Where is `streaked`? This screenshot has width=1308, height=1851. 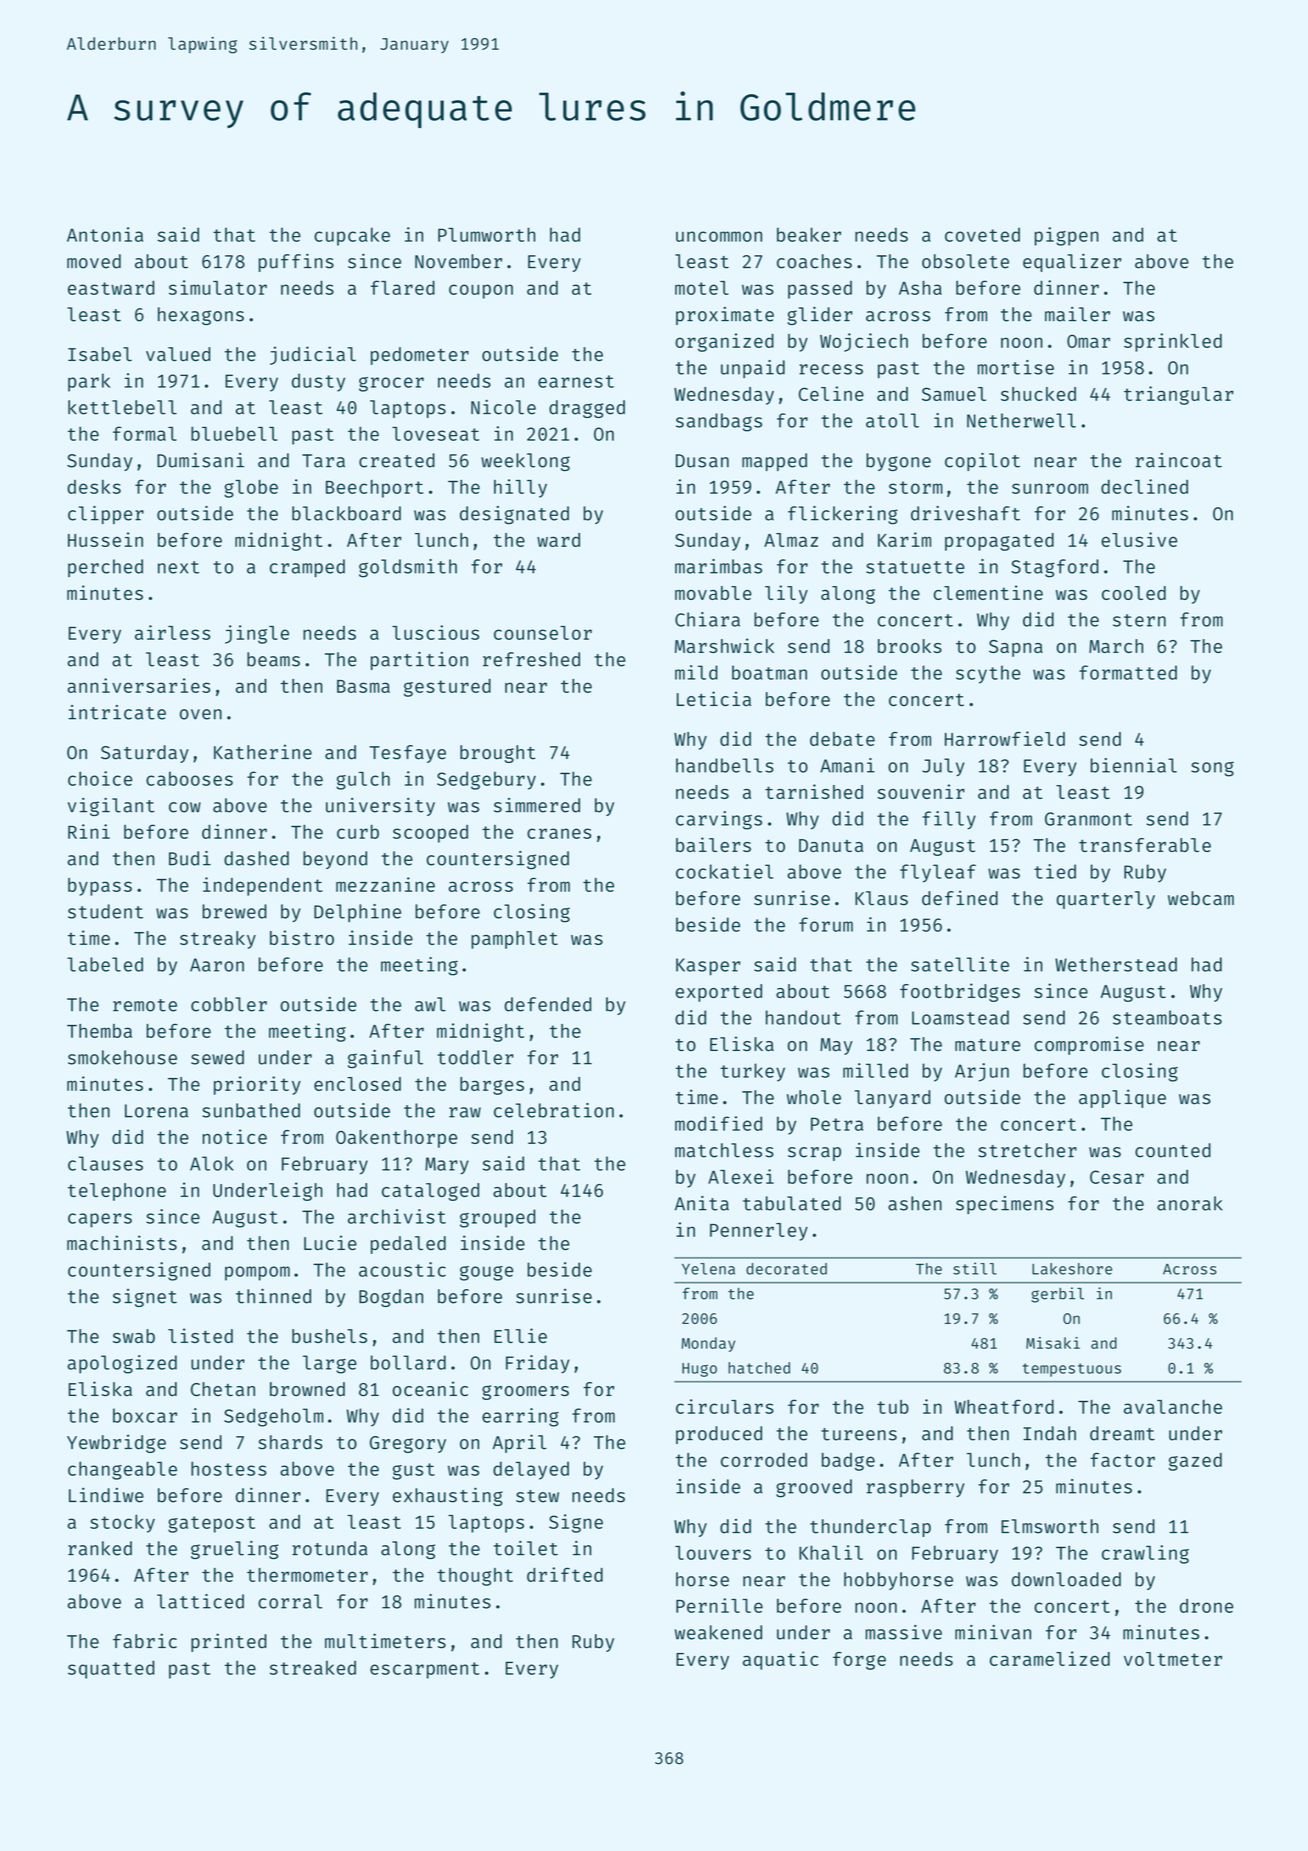 streaked is located at coordinates (313, 1668).
